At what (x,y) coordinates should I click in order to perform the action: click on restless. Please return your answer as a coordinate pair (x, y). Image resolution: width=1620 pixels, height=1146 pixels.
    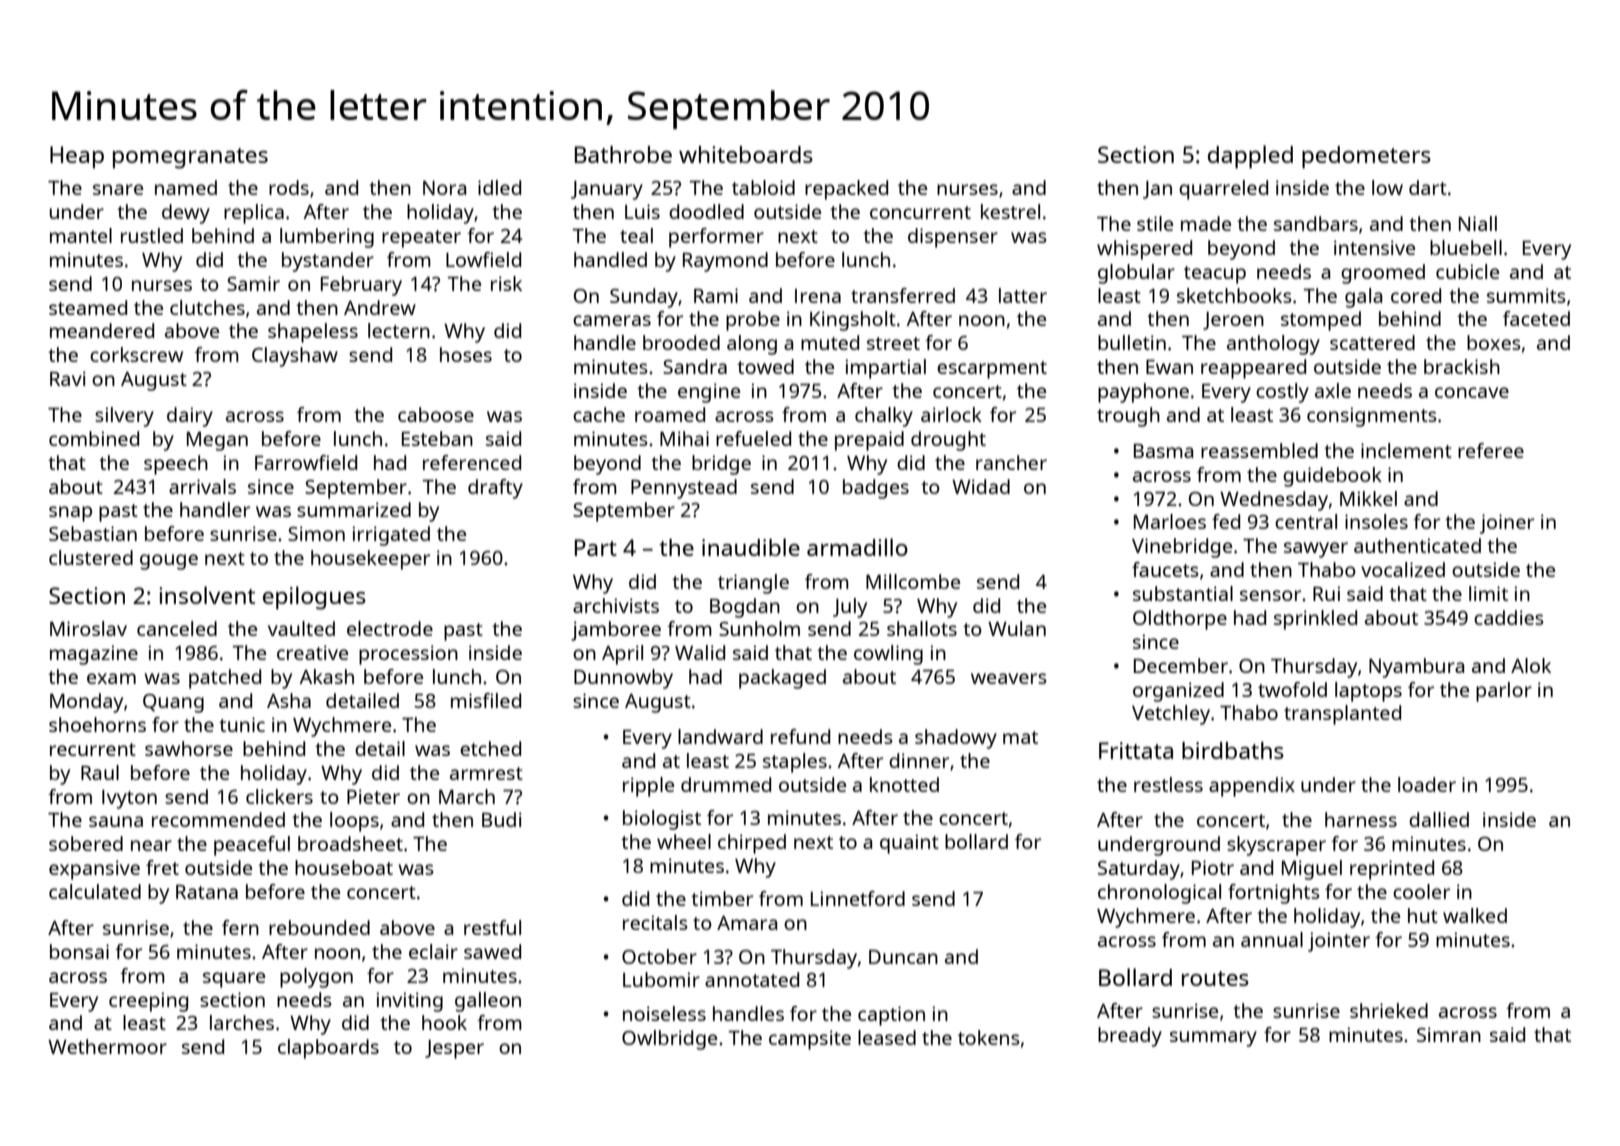
    Looking at the image, I should click on (1168, 784).
